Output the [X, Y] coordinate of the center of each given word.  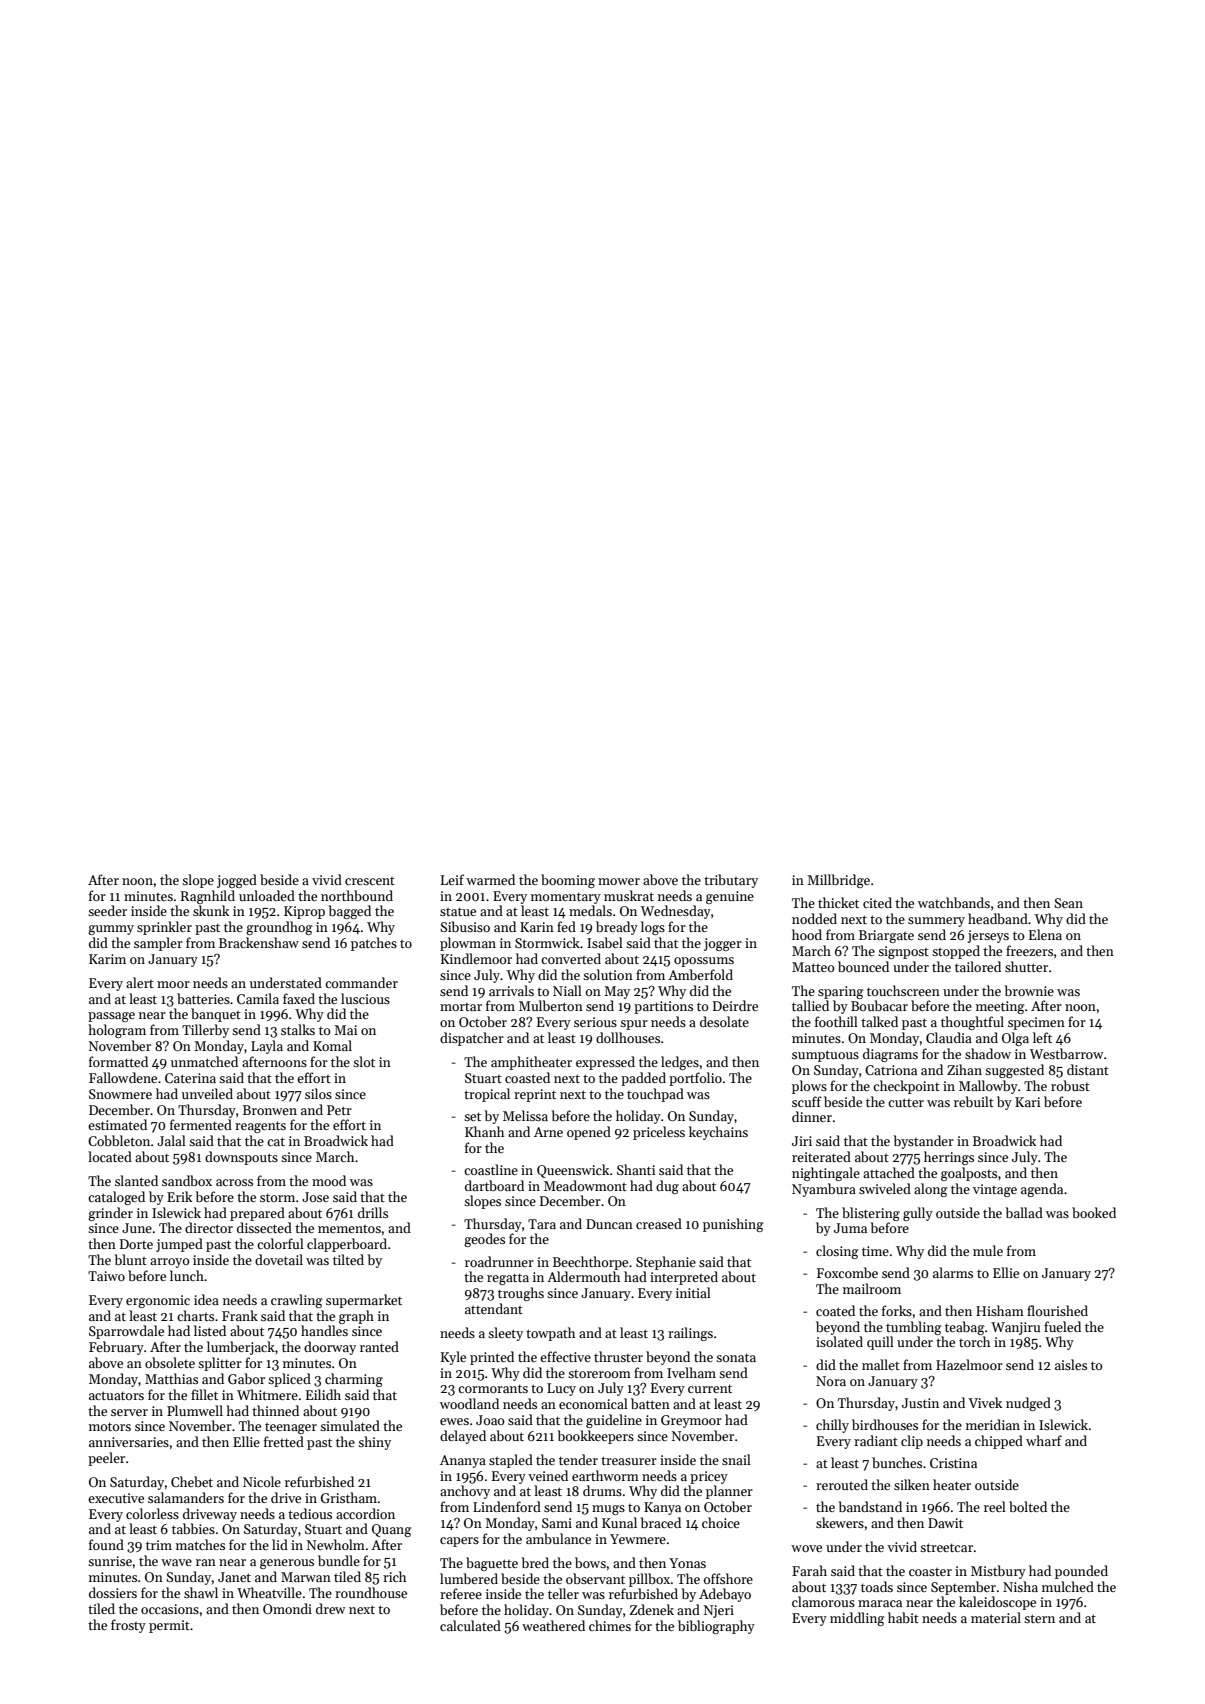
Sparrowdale [126, 1332]
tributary [731, 881]
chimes [610, 1625]
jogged [237, 881]
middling [857, 1619]
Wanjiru [1015, 1328]
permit [169, 1626]
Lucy [561, 1389]
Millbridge [838, 881]
